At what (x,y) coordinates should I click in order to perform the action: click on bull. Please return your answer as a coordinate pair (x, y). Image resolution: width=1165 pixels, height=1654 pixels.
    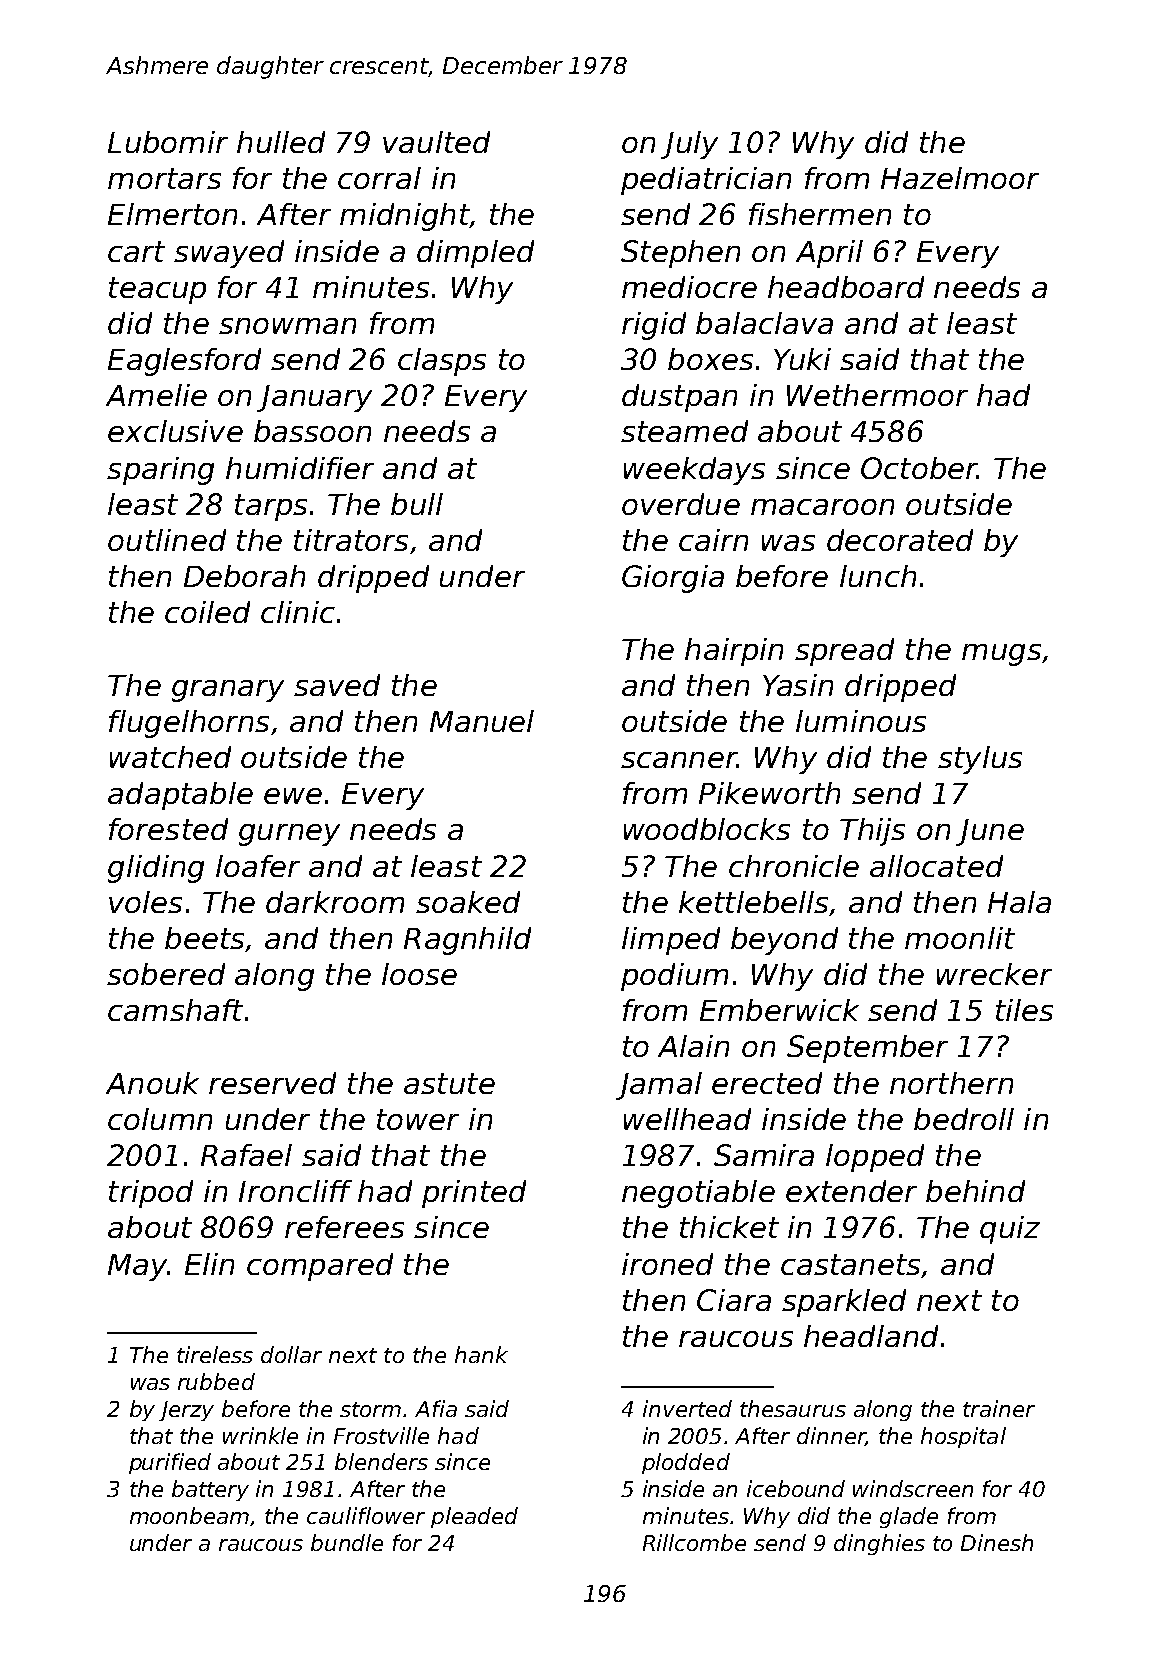
    Looking at the image, I should click on (417, 504).
